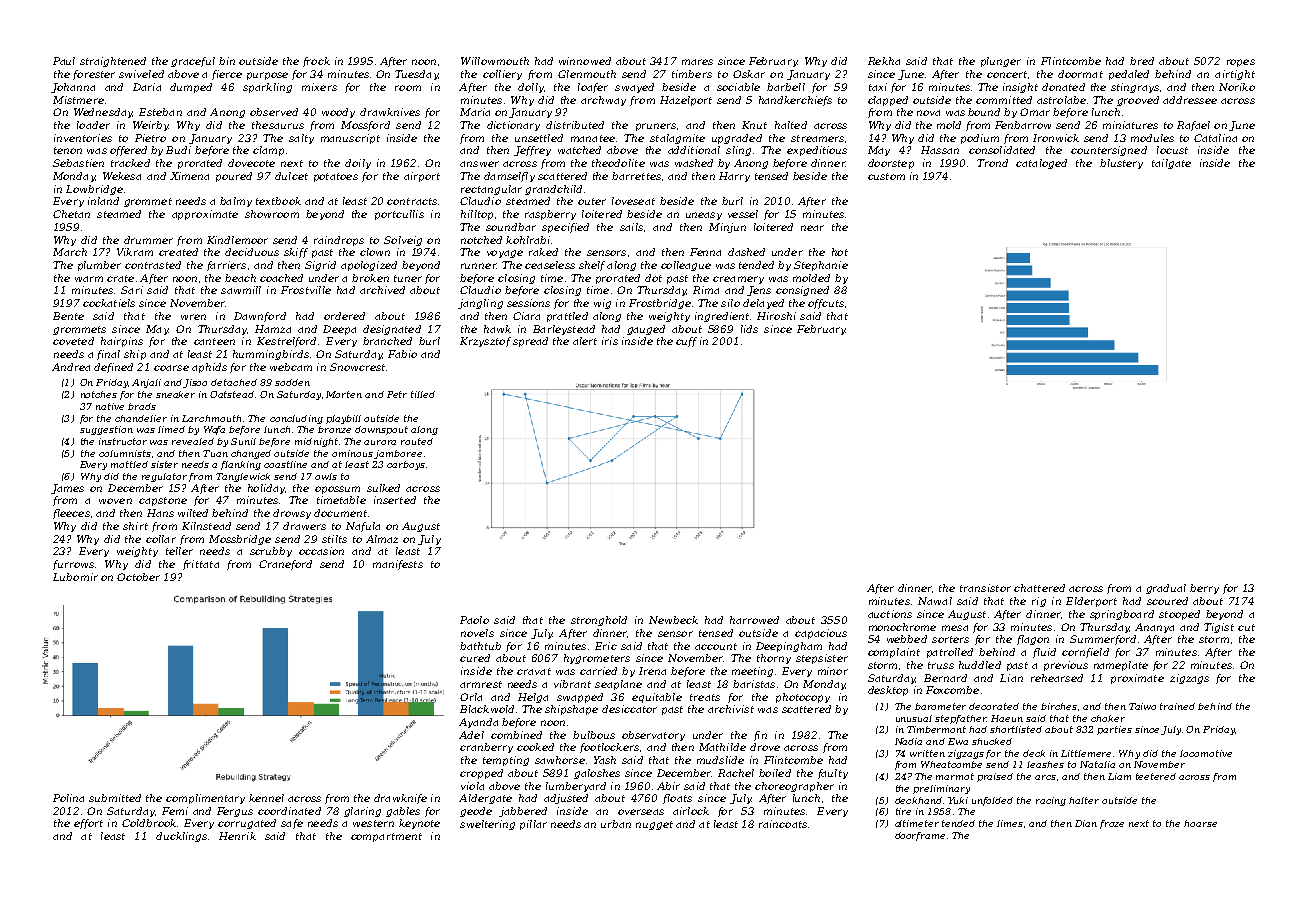 This page has width=1308, height=924. Describe the element at coordinates (471, 697) in the page. I see `Orla` at that location.
